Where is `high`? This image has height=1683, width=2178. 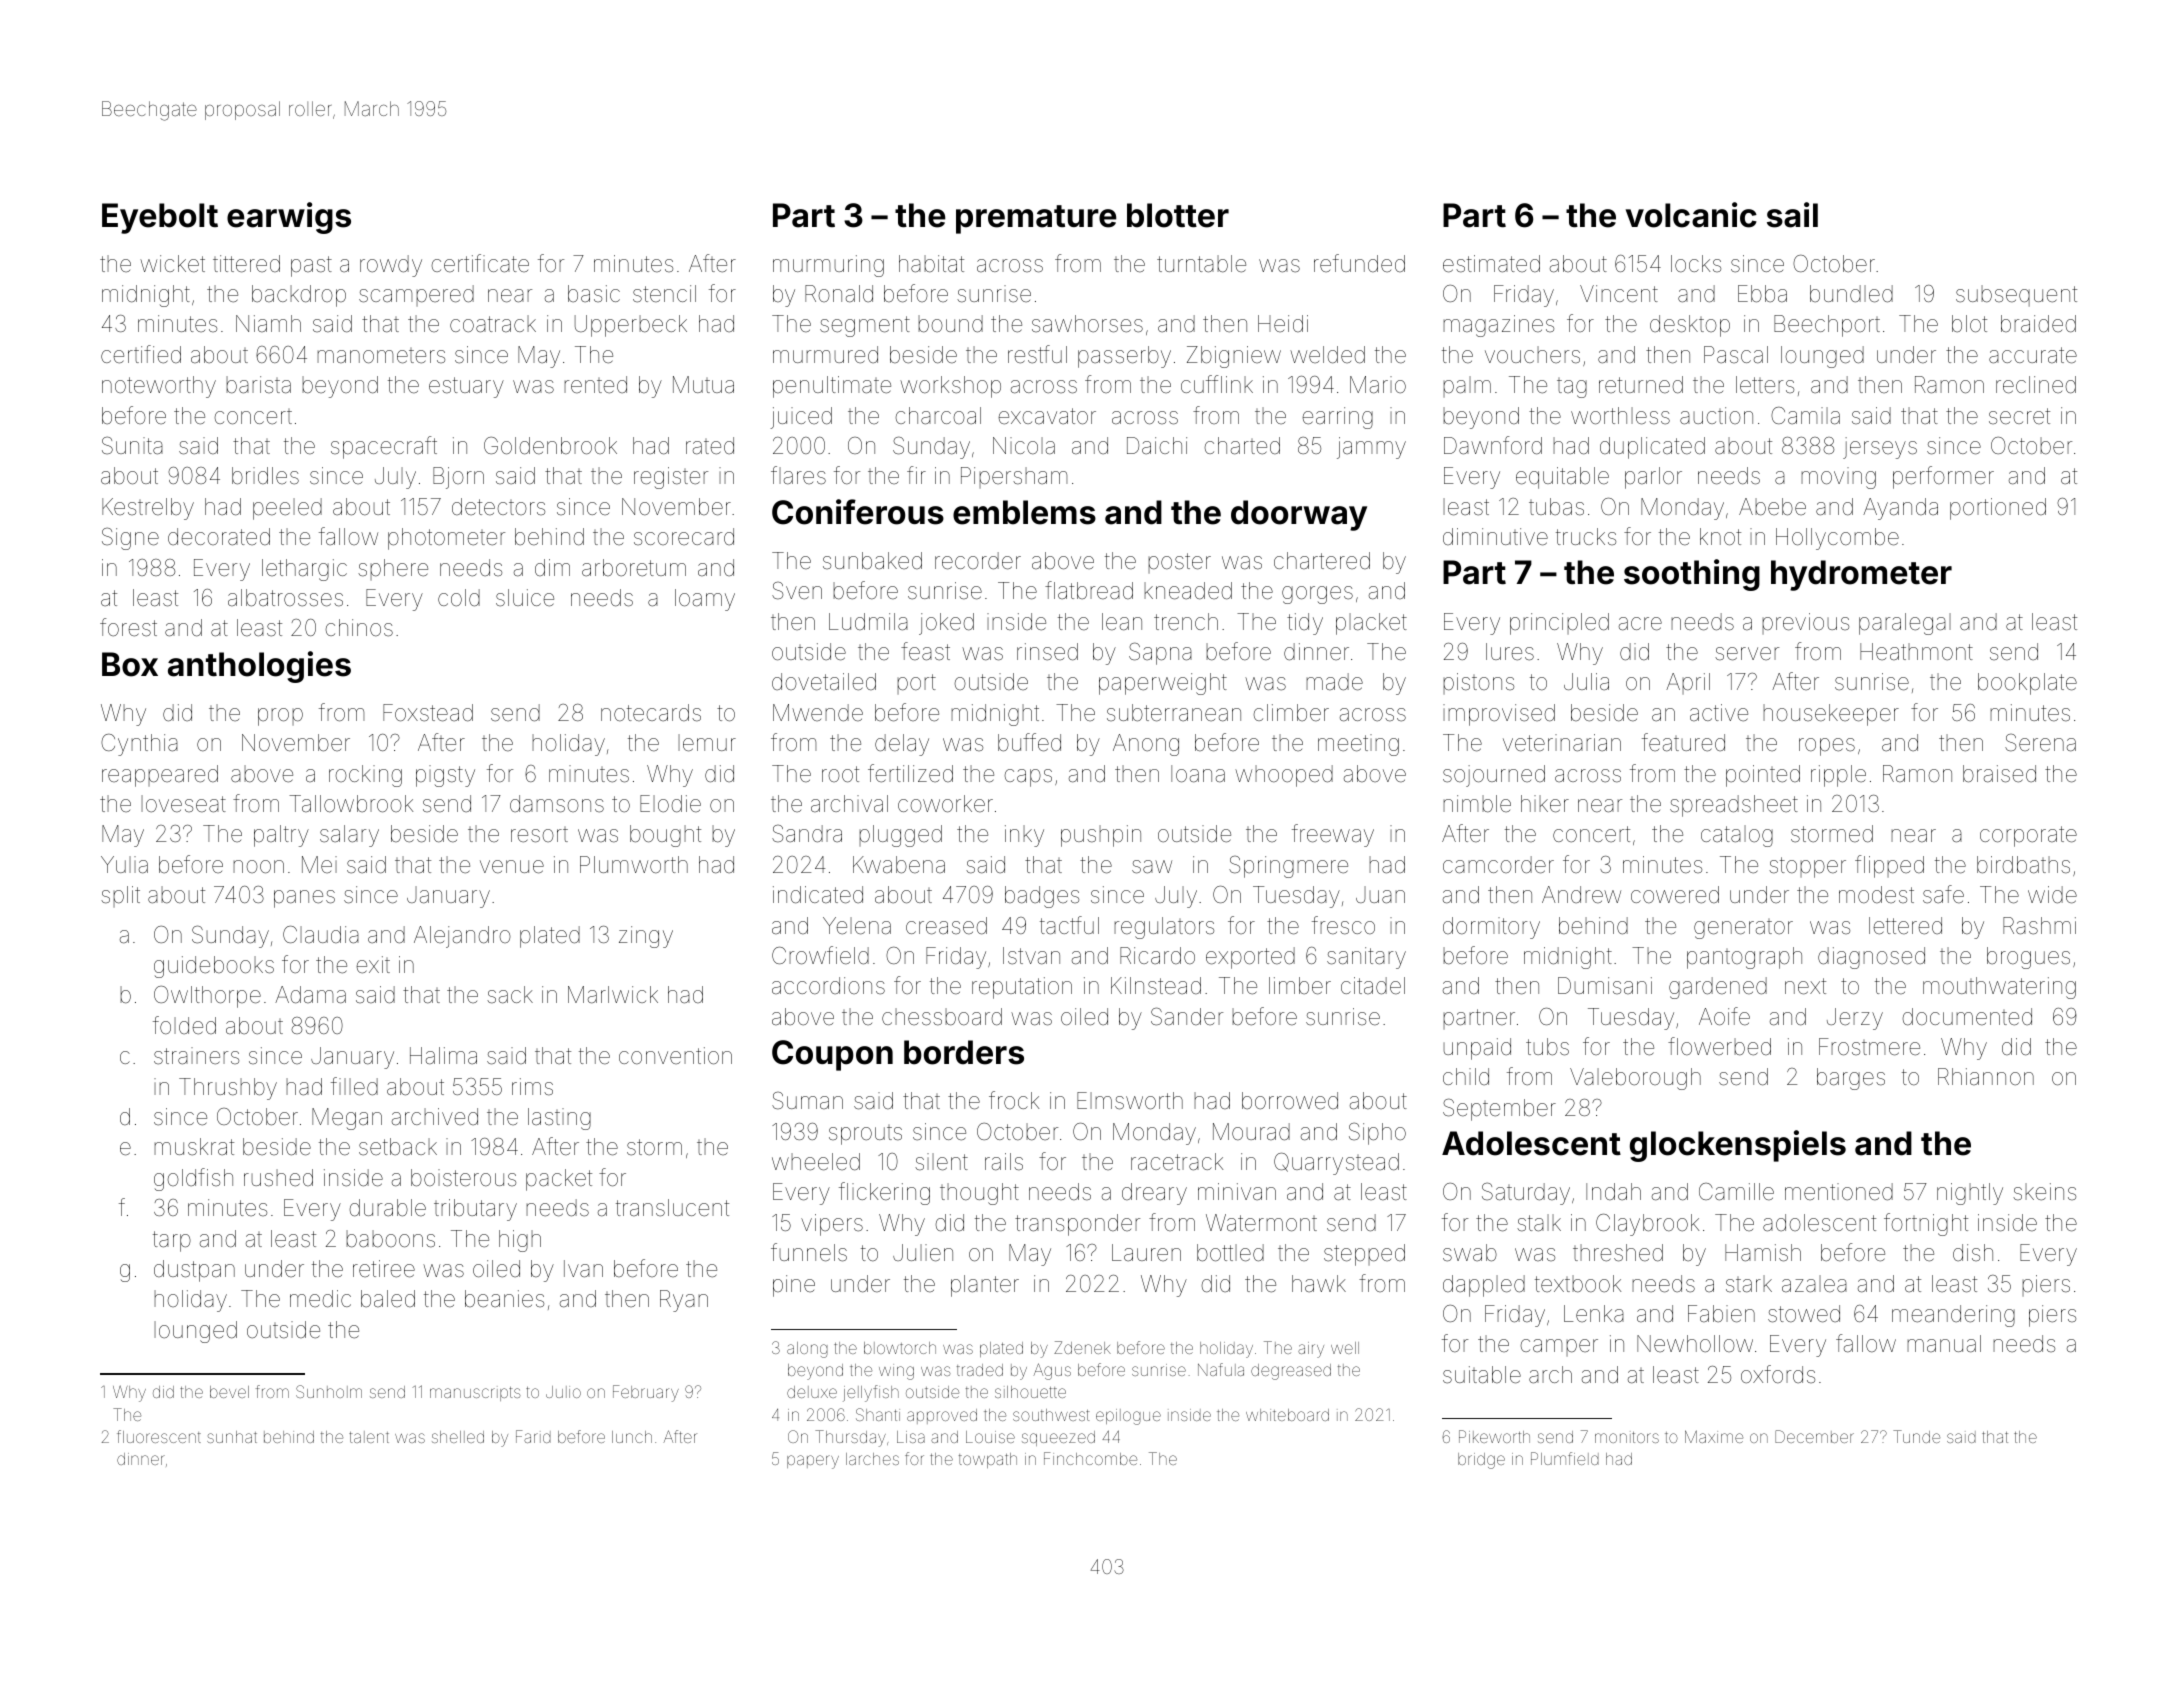
high is located at coordinates (520, 1241).
